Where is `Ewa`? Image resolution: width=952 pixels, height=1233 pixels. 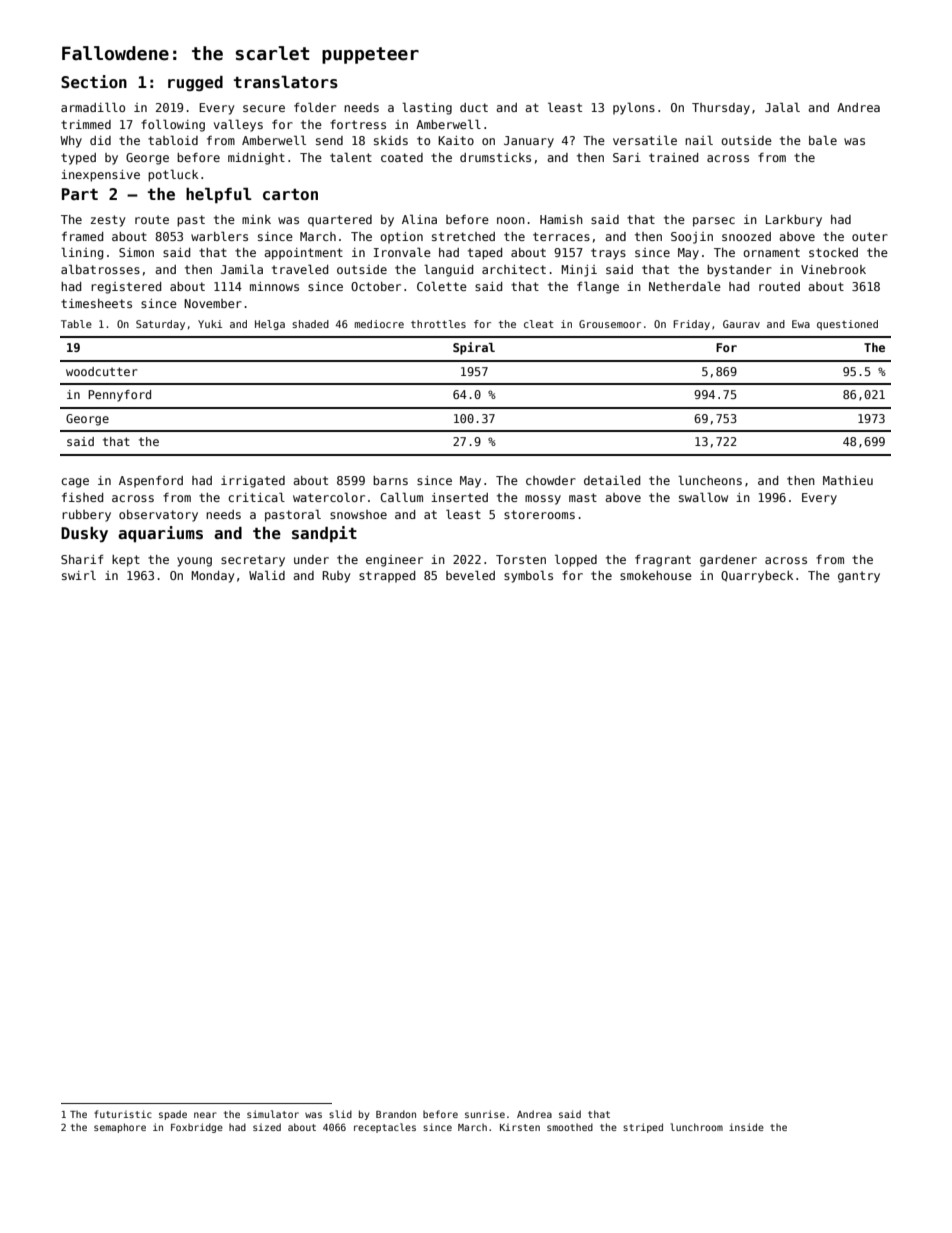
Ewa is located at coordinates (801, 324).
